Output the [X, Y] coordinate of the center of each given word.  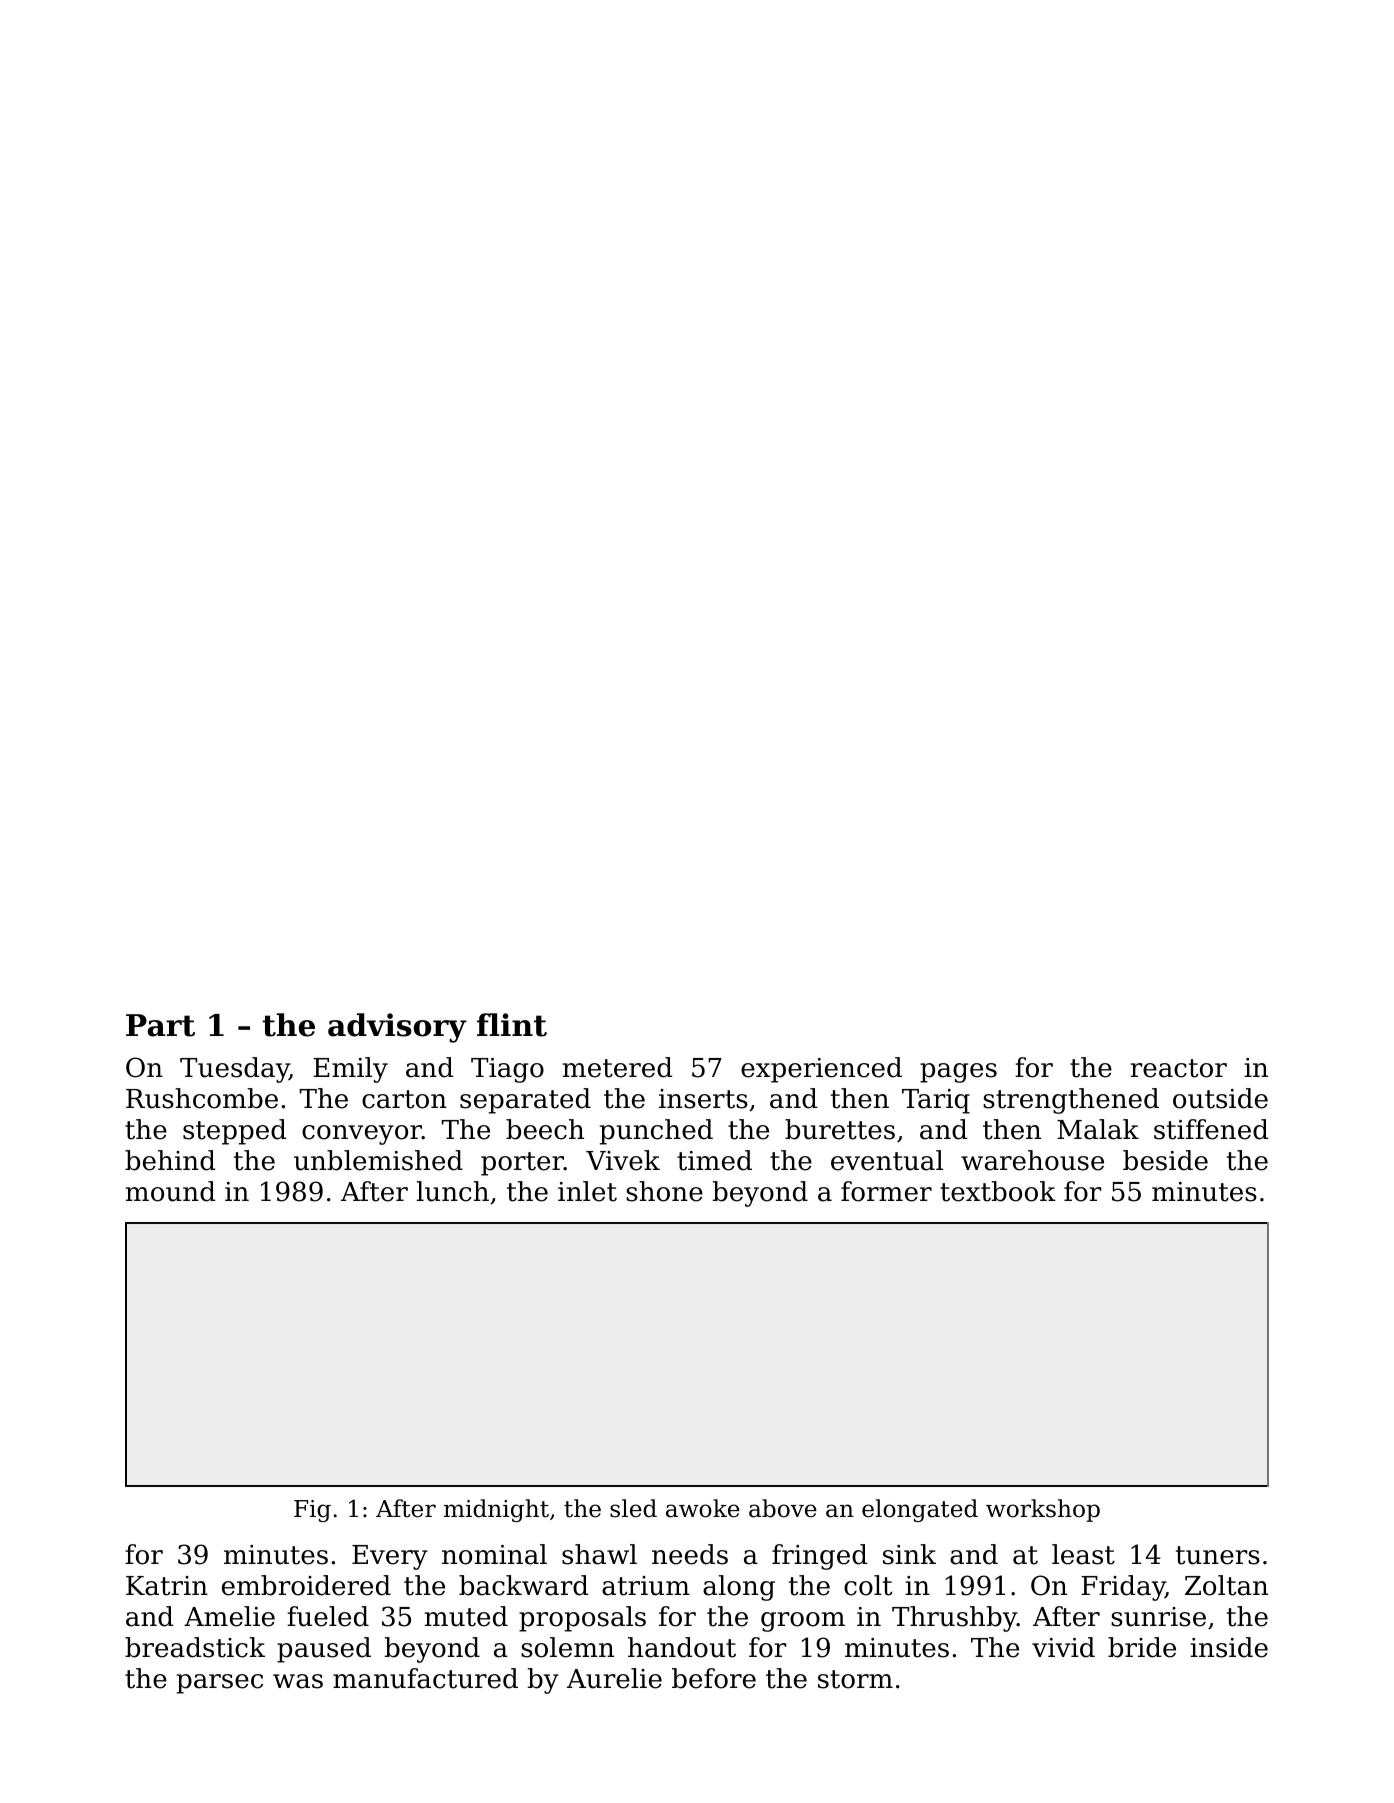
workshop [1043, 1510]
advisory [397, 1028]
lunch [452, 1191]
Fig [312, 1511]
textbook [998, 1191]
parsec [220, 1684]
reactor [1179, 1068]
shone [664, 1191]
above [783, 1508]
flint [512, 1025]
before [714, 1678]
